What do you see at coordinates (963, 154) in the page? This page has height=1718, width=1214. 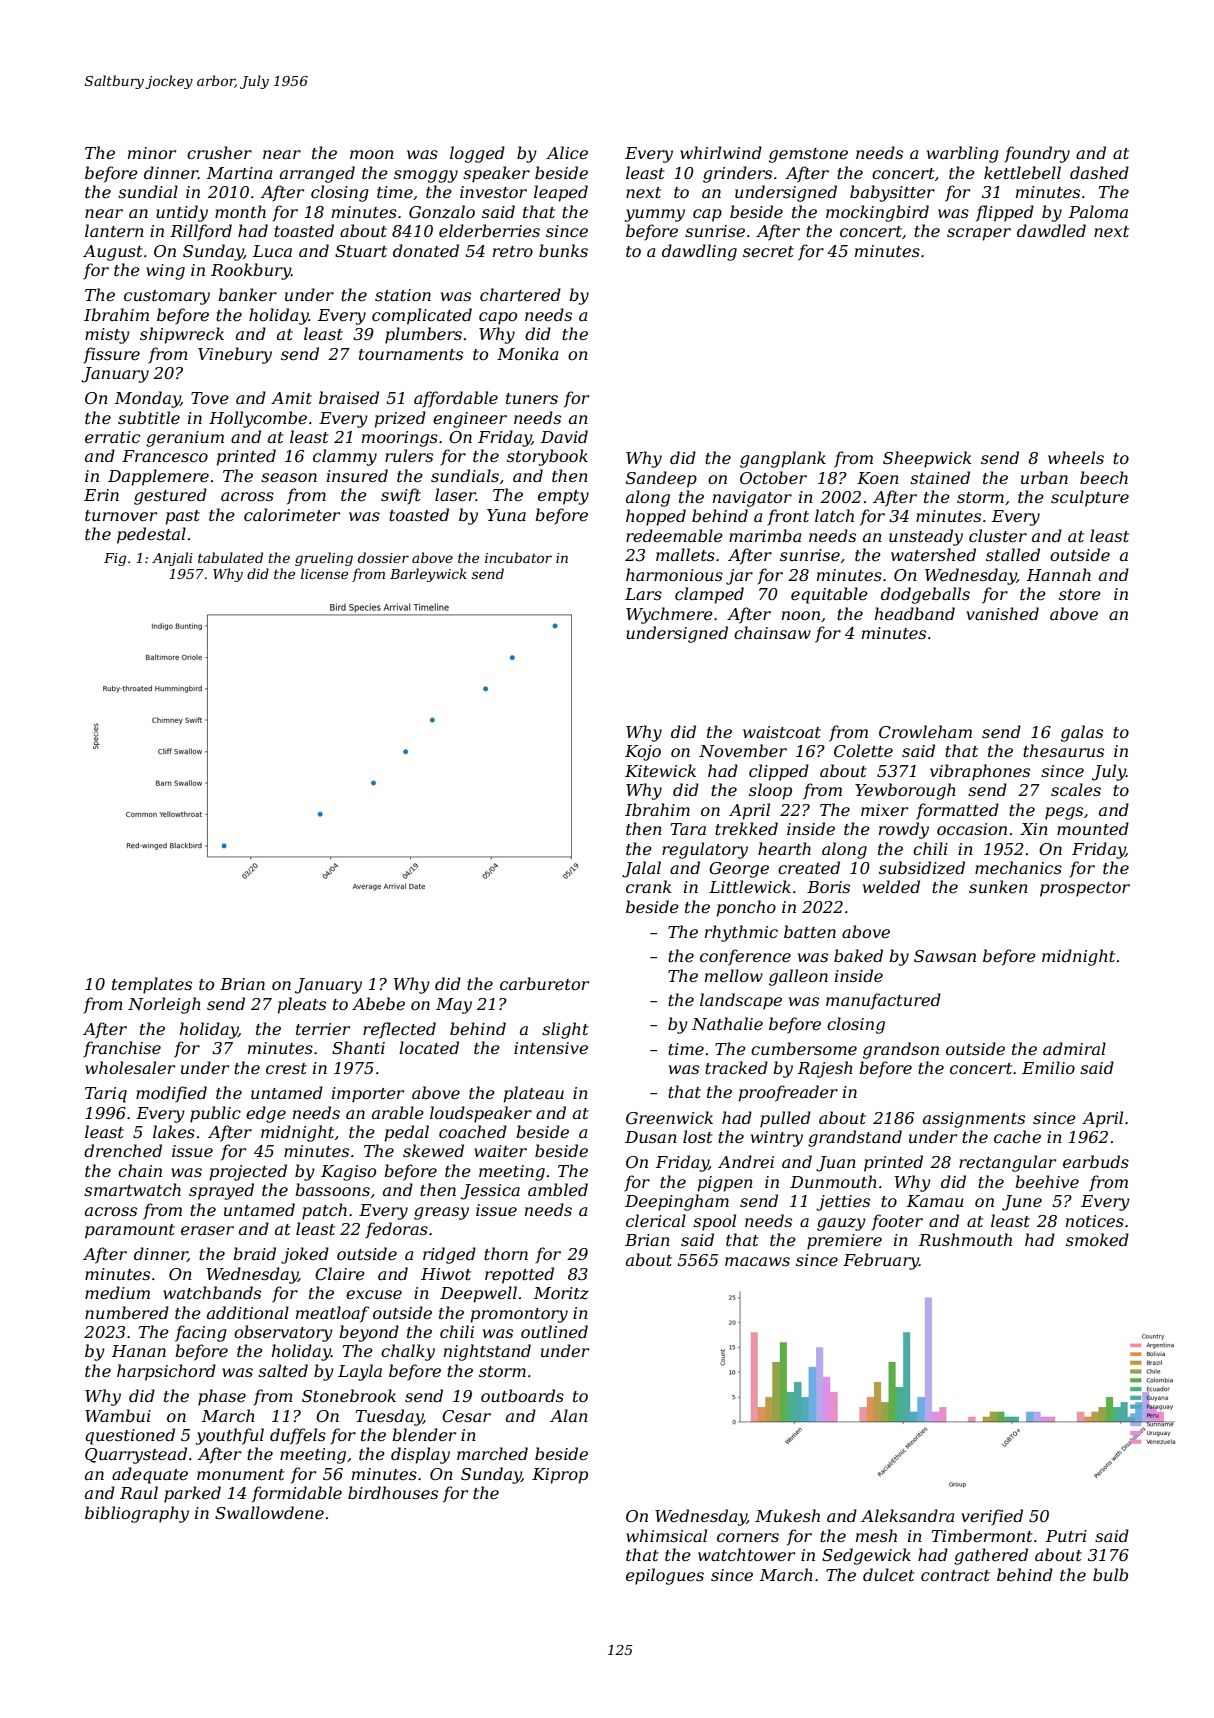 I see `warbling` at bounding box center [963, 154].
